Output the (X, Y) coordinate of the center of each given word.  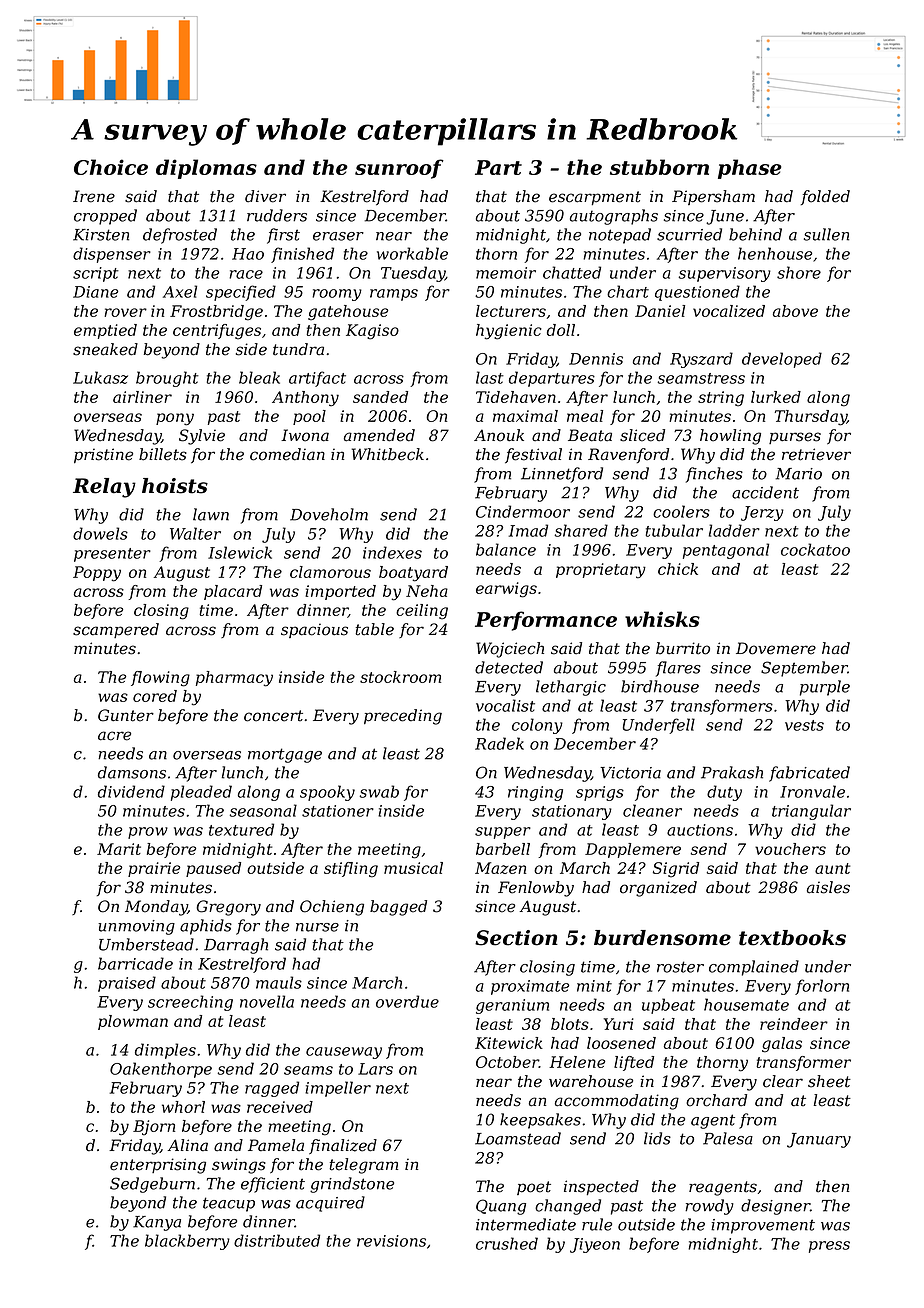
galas (782, 1045)
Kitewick (509, 1043)
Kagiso (372, 332)
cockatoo (815, 549)
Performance (546, 621)
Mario (799, 474)
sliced (642, 435)
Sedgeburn (152, 1185)
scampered (116, 630)
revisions (391, 1241)
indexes (392, 552)
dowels (100, 533)
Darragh (236, 946)
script (96, 274)
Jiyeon (595, 1245)
